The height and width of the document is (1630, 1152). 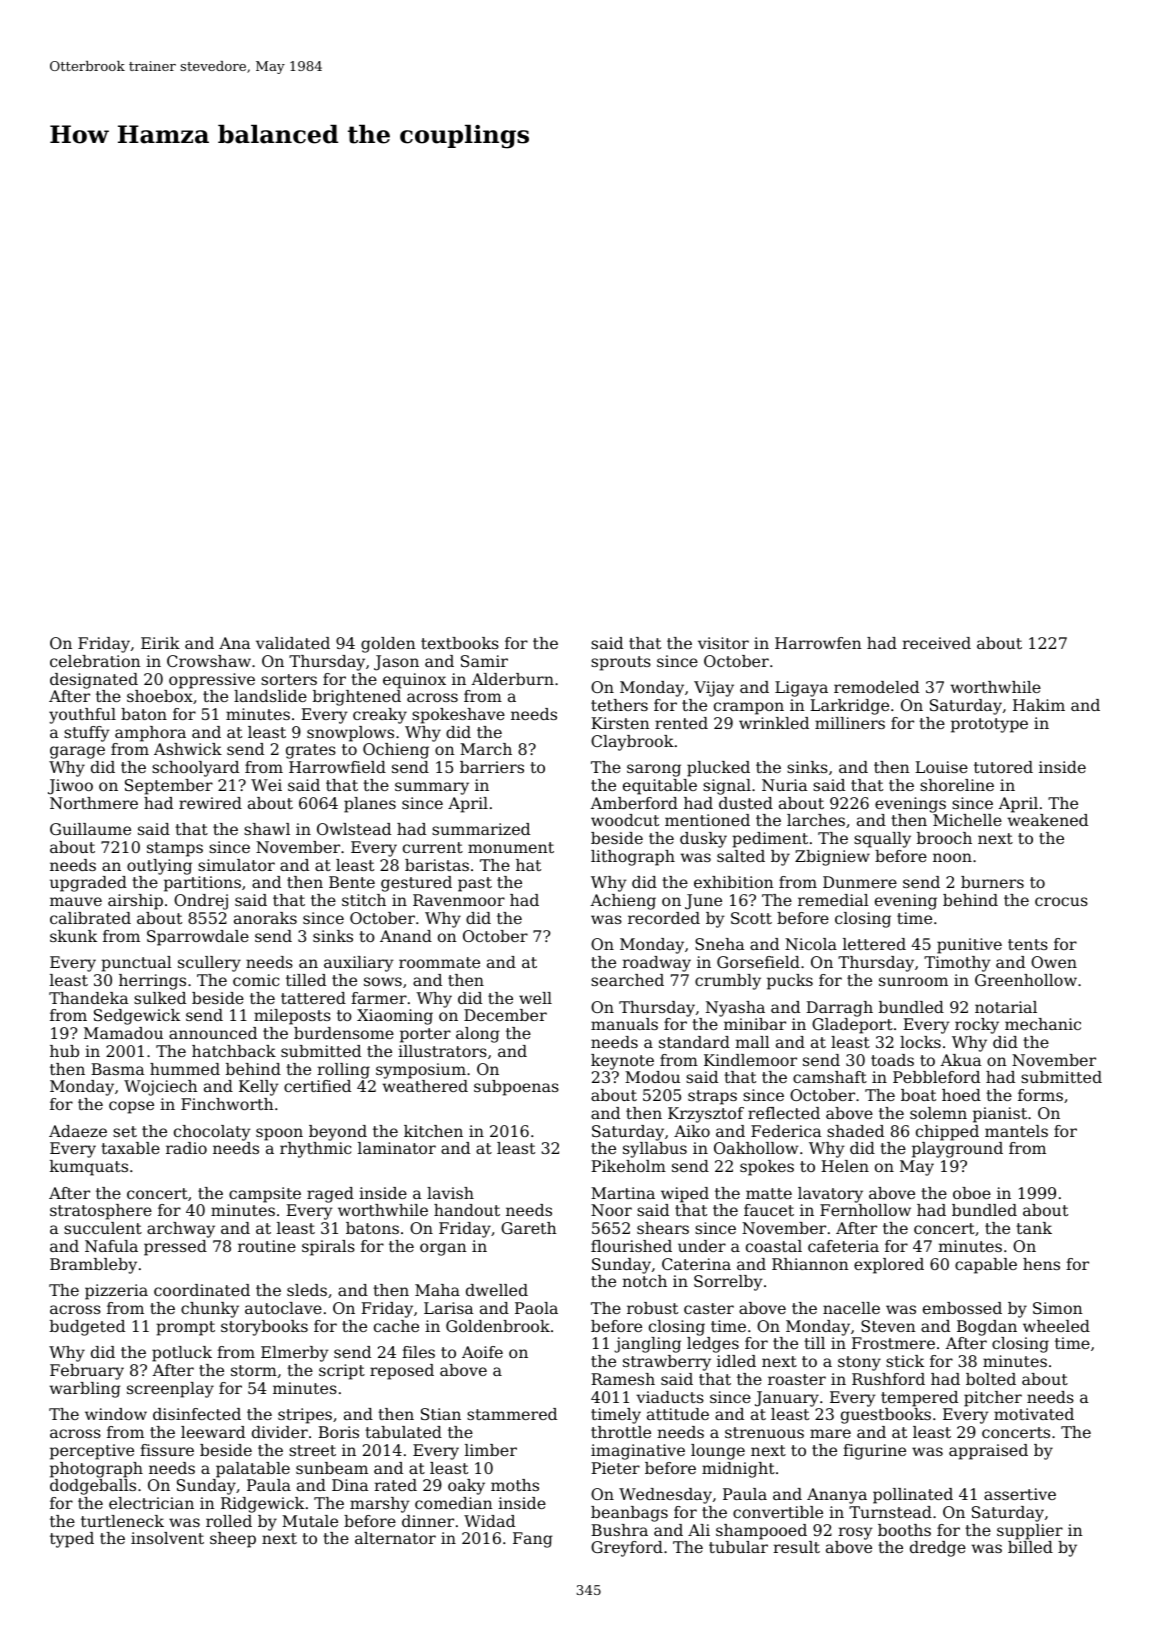 What do you see at coordinates (425, 1086) in the document?
I see `weathered` at bounding box center [425, 1086].
